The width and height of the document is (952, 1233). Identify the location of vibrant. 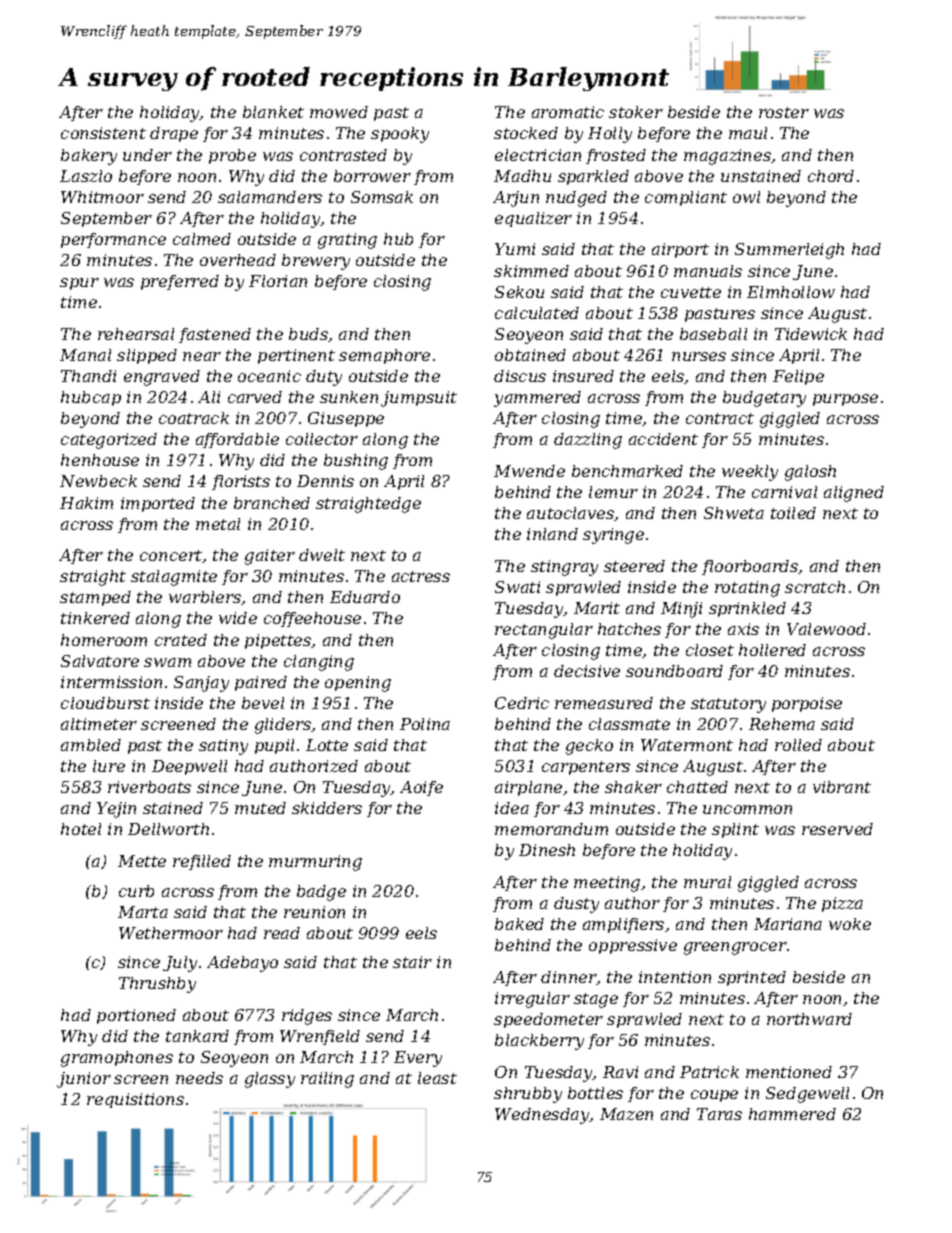
(842, 787).
